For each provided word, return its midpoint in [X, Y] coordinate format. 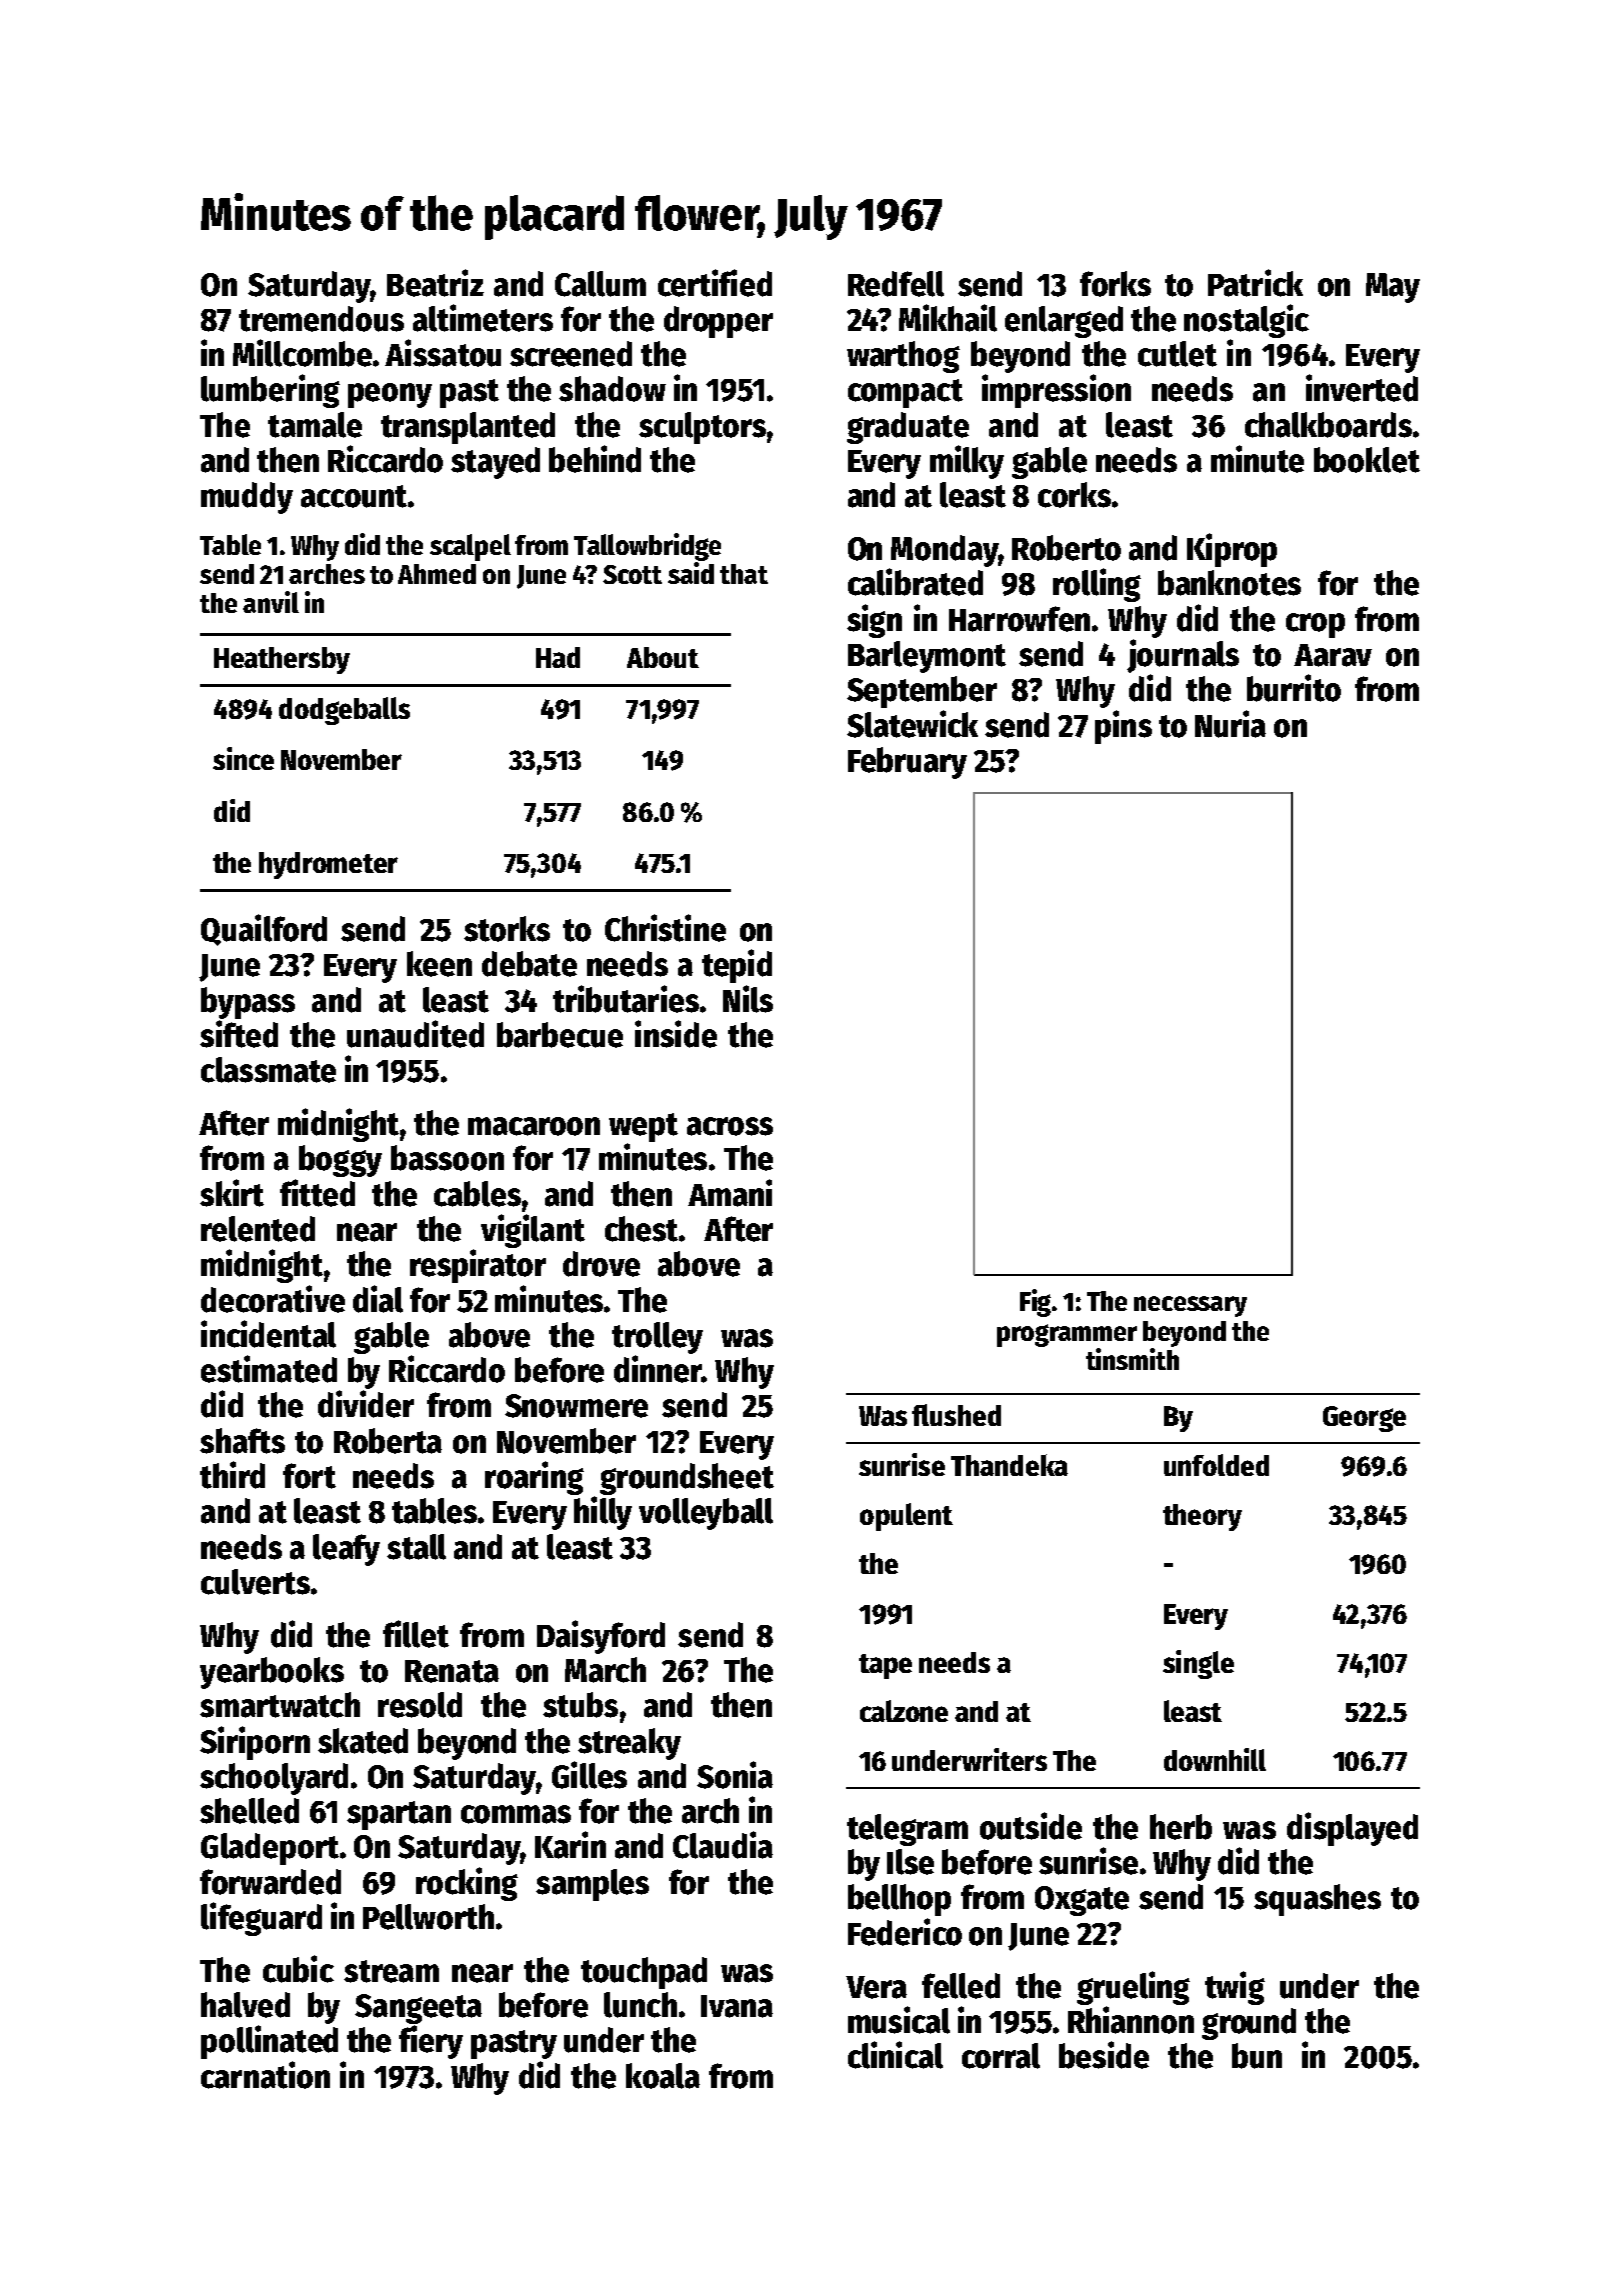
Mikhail [948, 318]
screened [571, 354]
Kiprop [1232, 550]
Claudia [723, 1845]
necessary [1190, 1306]
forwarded [270, 1882]
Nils [748, 999]
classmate [268, 1070]
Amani [730, 1193]
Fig [1035, 1303]
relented [258, 1229]
